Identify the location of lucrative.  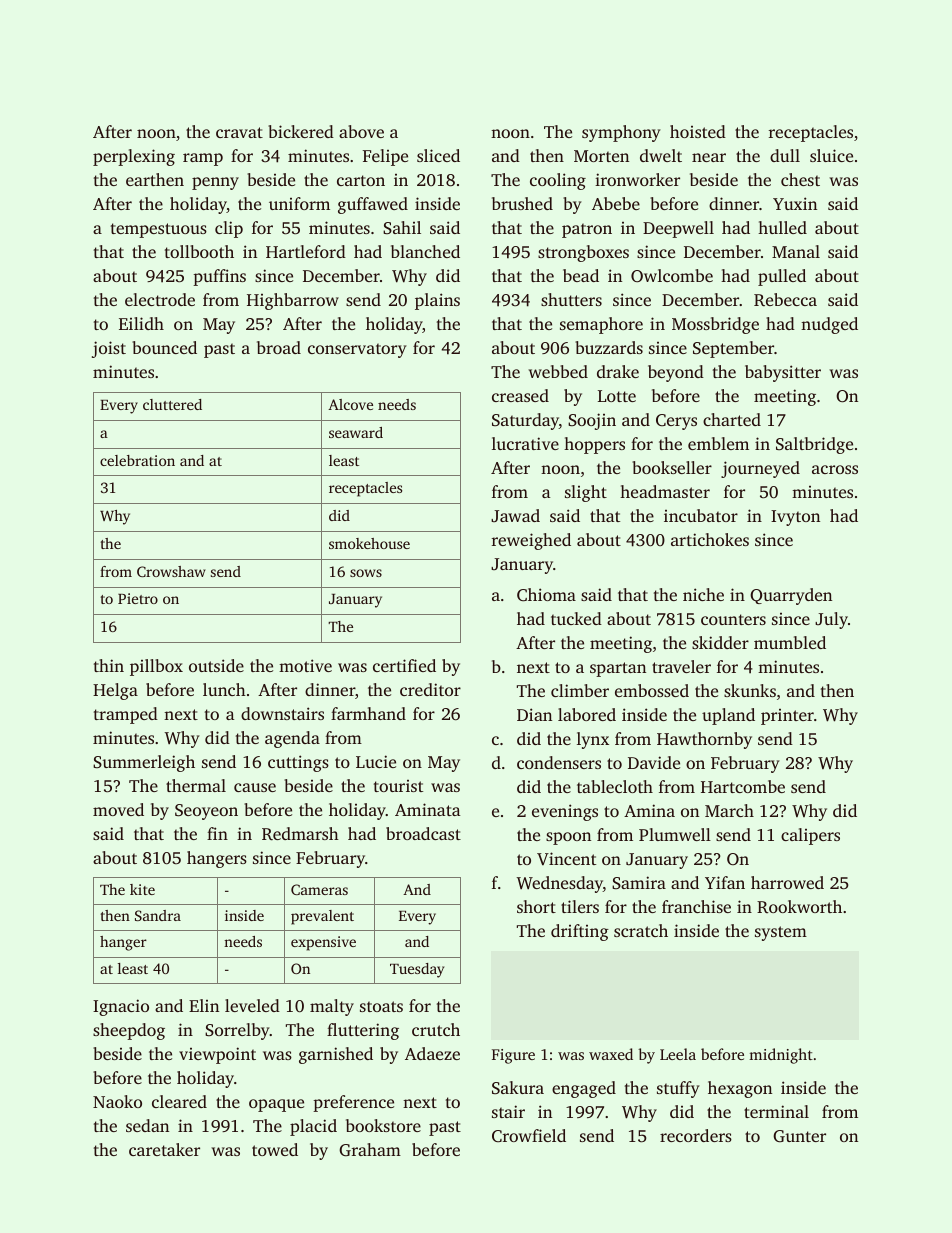
(525, 443).
